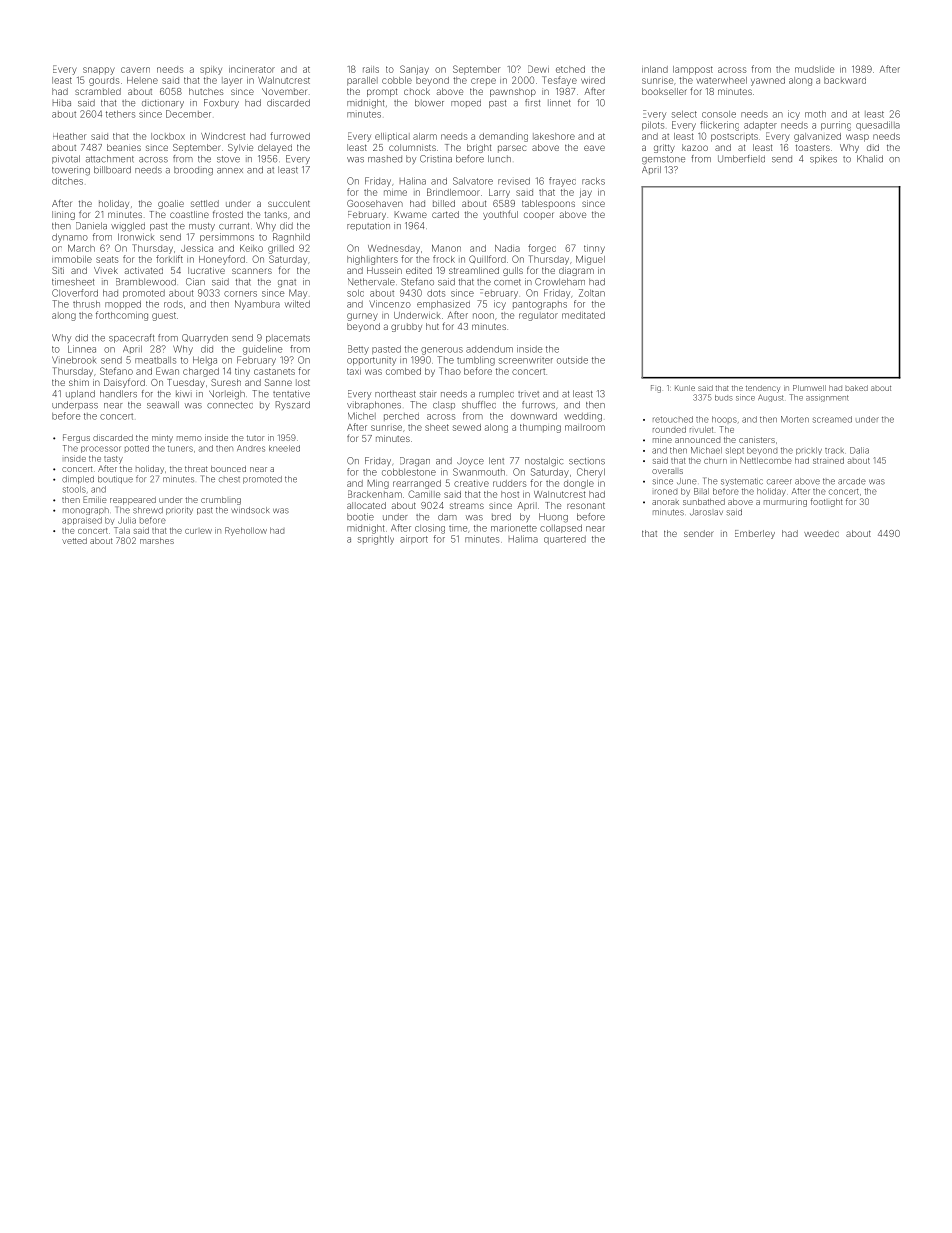 This page has height=1233, width=952. Describe the element at coordinates (870, 159) in the page. I see `Khalid` at that location.
